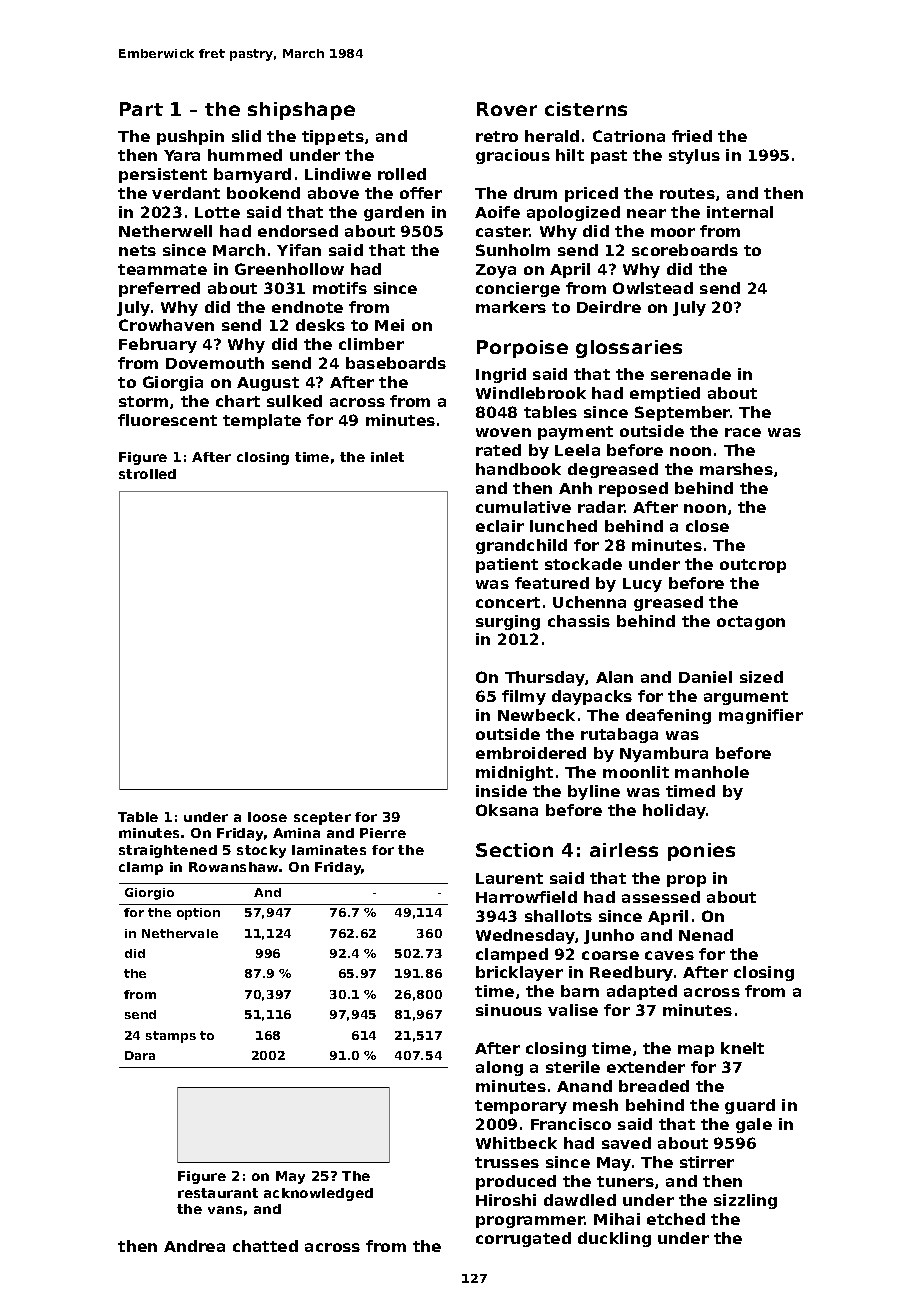 The width and height of the screenshot is (924, 1308). Describe the element at coordinates (586, 109) in the screenshot. I see `cisterns` at that location.
